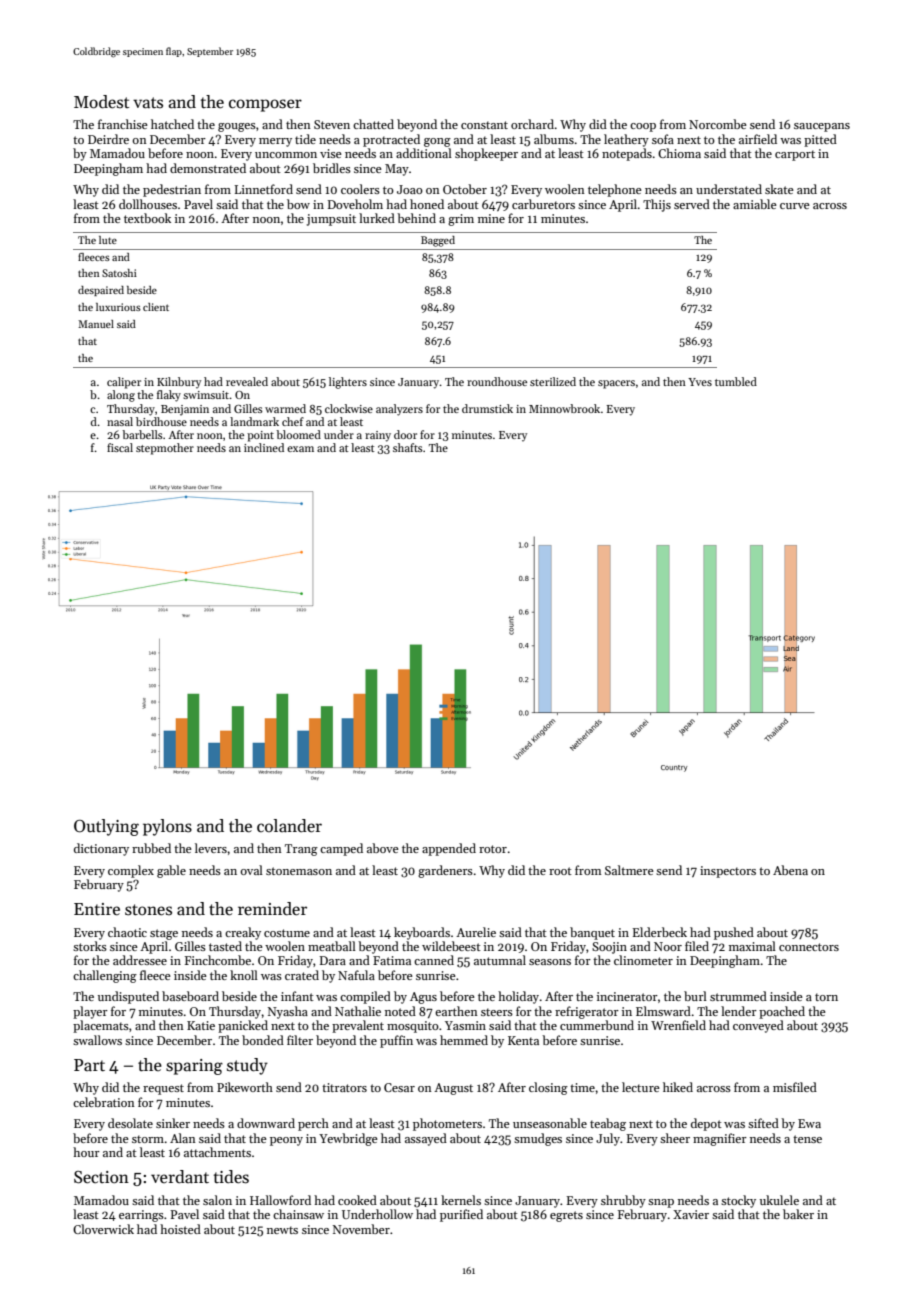 The image size is (924, 1308). Describe the element at coordinates (101, 1177) in the image. I see `Section` at that location.
